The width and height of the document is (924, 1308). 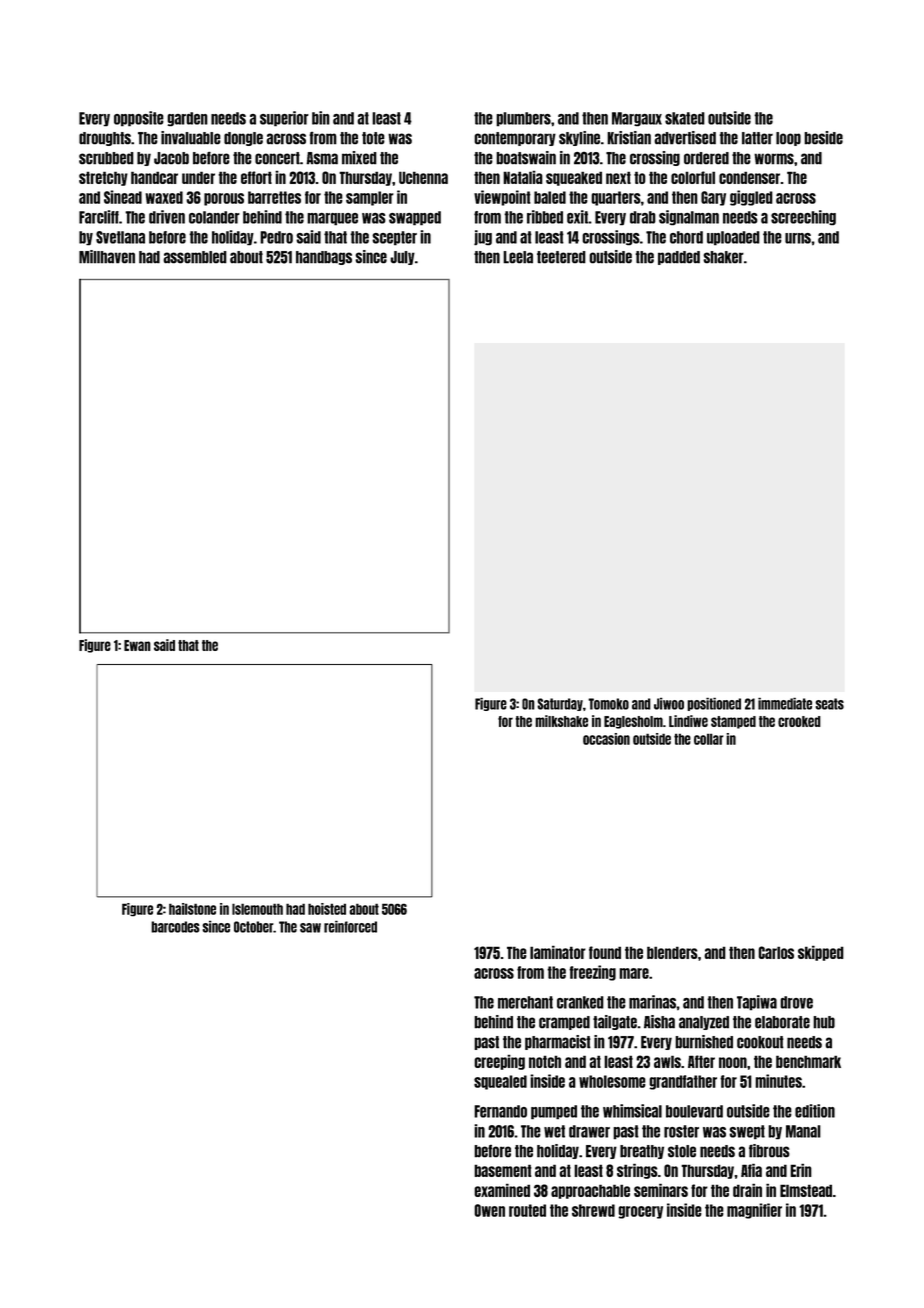 I want to click on Owen, so click(x=489, y=1210).
